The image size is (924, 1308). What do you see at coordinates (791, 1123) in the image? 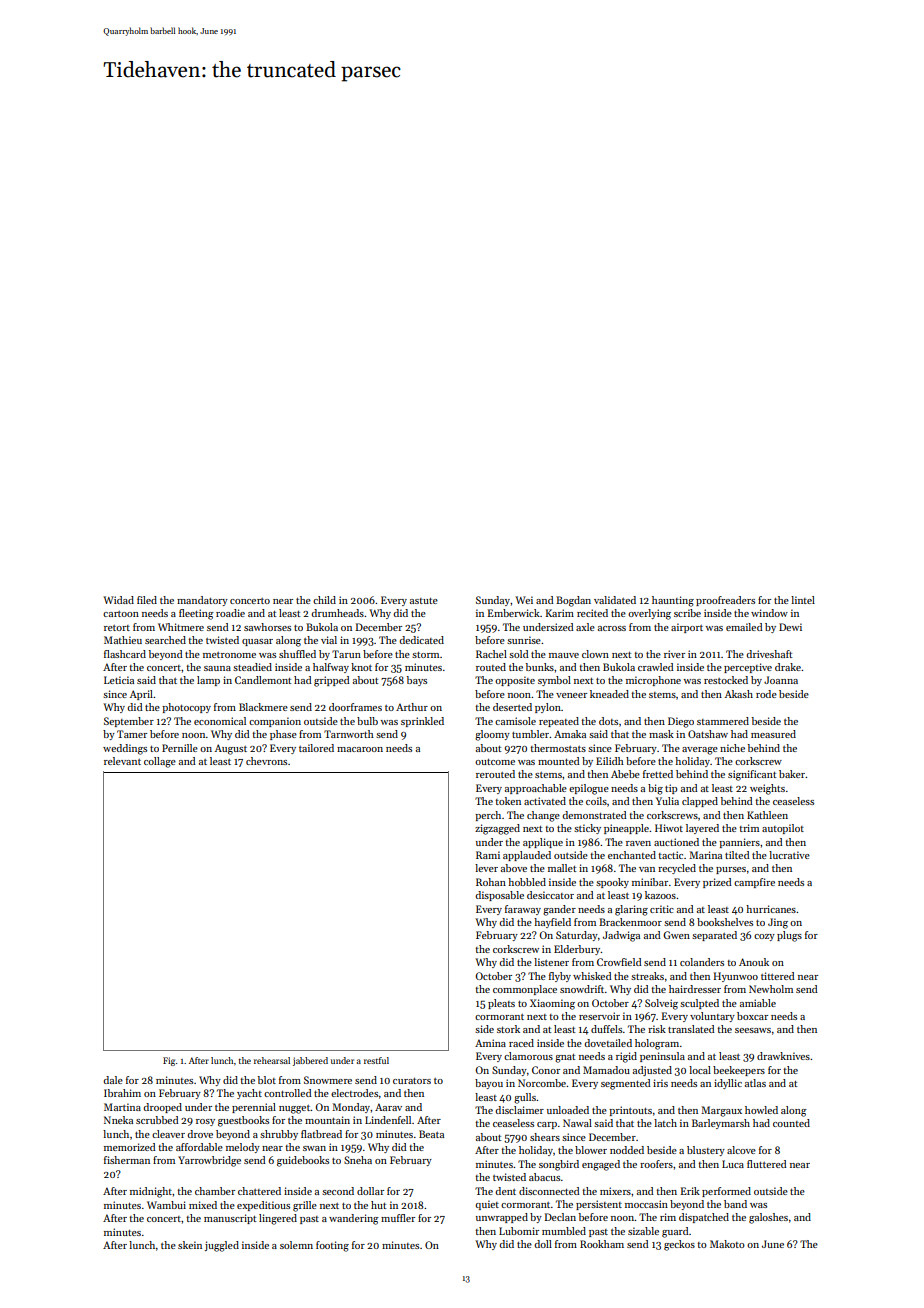
I see `counted` at bounding box center [791, 1123].
